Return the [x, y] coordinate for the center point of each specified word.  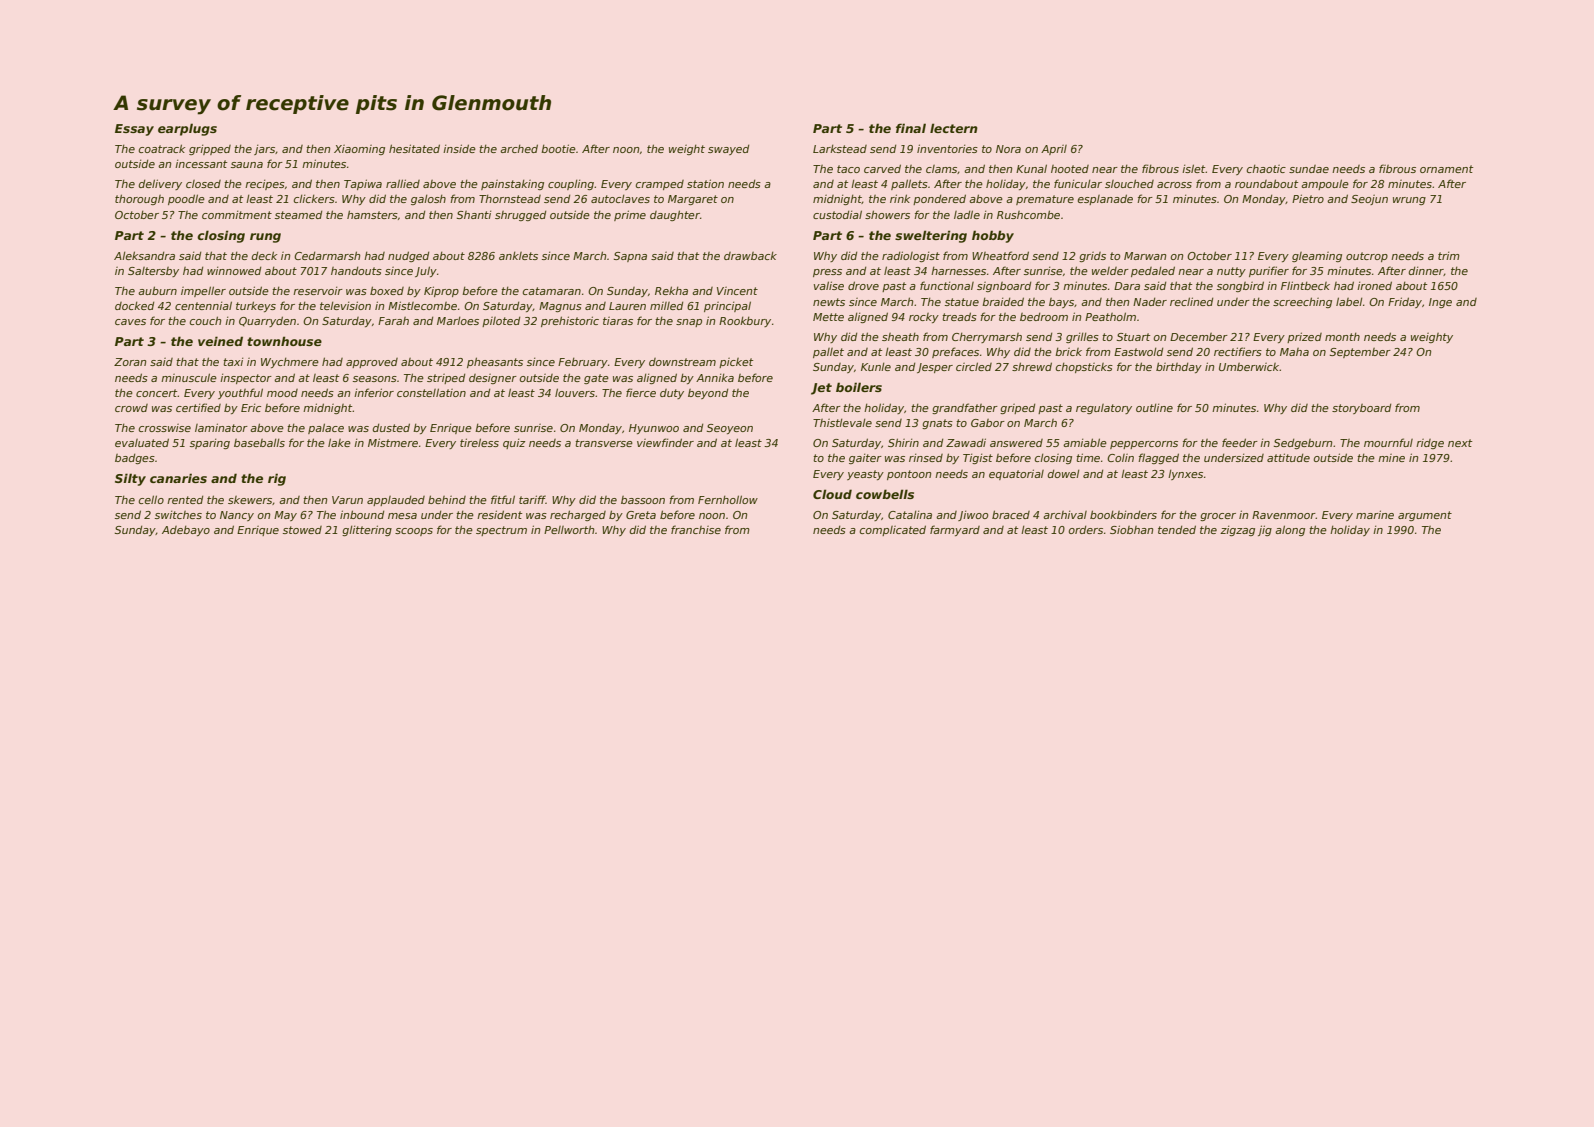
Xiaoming [359, 150]
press [827, 273]
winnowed [234, 271]
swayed [728, 150]
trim [1449, 256]
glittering [367, 530]
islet [1194, 168]
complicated [893, 530]
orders [1086, 530]
